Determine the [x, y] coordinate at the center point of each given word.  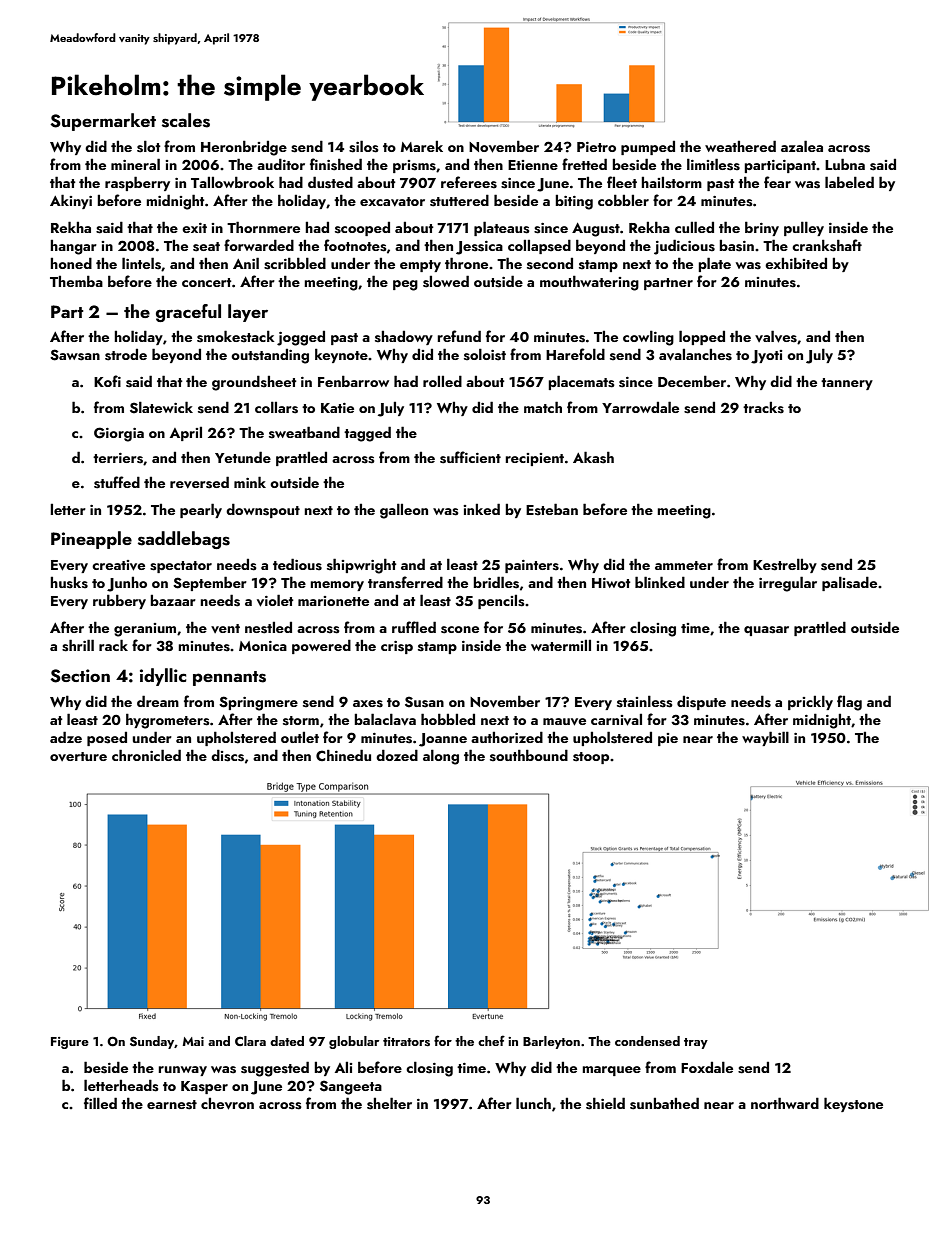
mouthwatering [589, 283]
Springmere [258, 703]
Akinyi [71, 201]
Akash [593, 457]
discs [227, 755]
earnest [172, 1105]
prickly [810, 702]
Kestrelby [785, 565]
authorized [507, 737]
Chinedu [343, 755]
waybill [765, 738]
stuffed [117, 482]
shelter [389, 1103]
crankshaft [827, 245]
